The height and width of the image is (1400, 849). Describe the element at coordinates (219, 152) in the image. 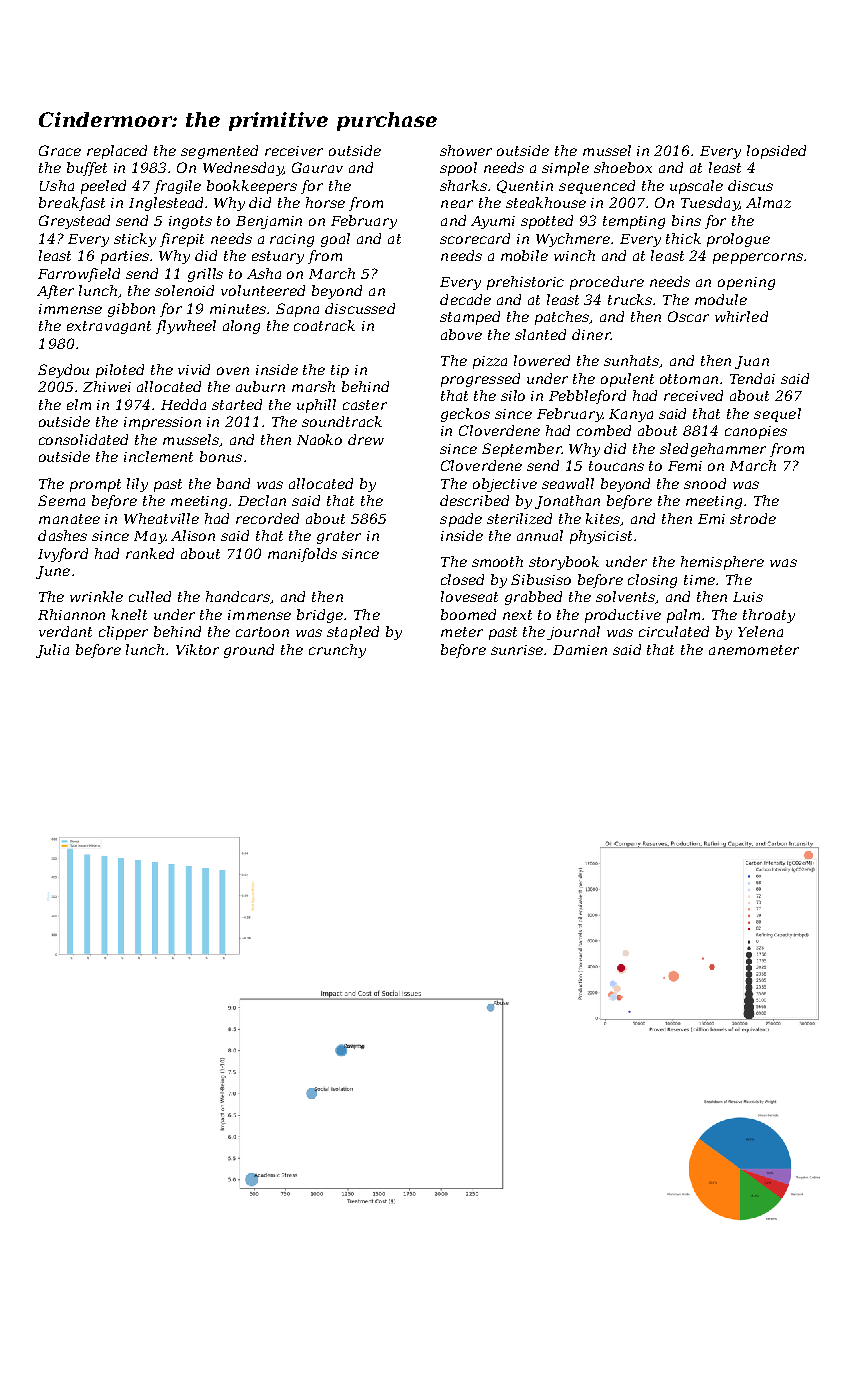

I see `segmented` at that location.
